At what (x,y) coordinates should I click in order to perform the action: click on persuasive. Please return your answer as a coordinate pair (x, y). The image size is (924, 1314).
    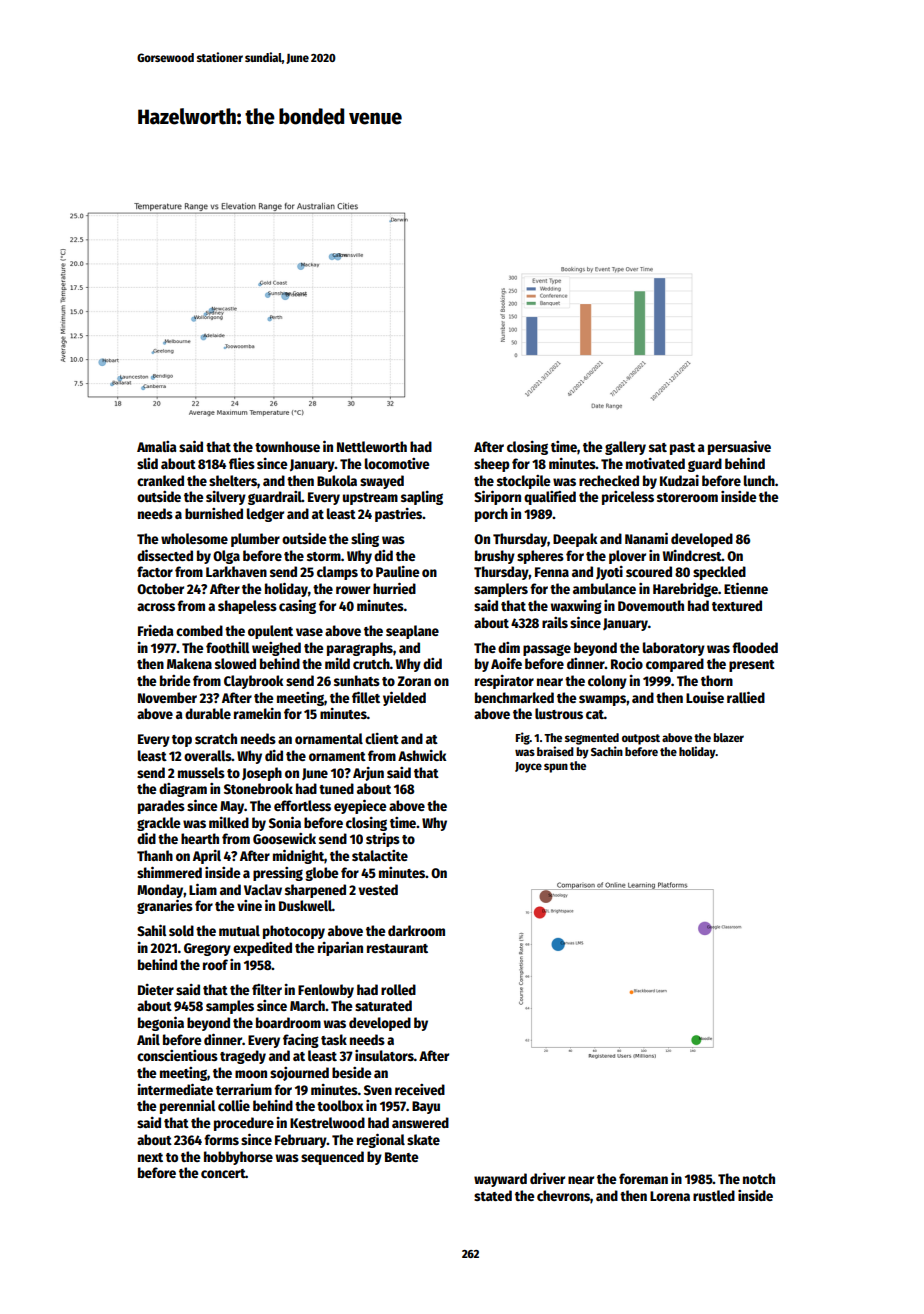
    Looking at the image, I should click on (739, 447).
